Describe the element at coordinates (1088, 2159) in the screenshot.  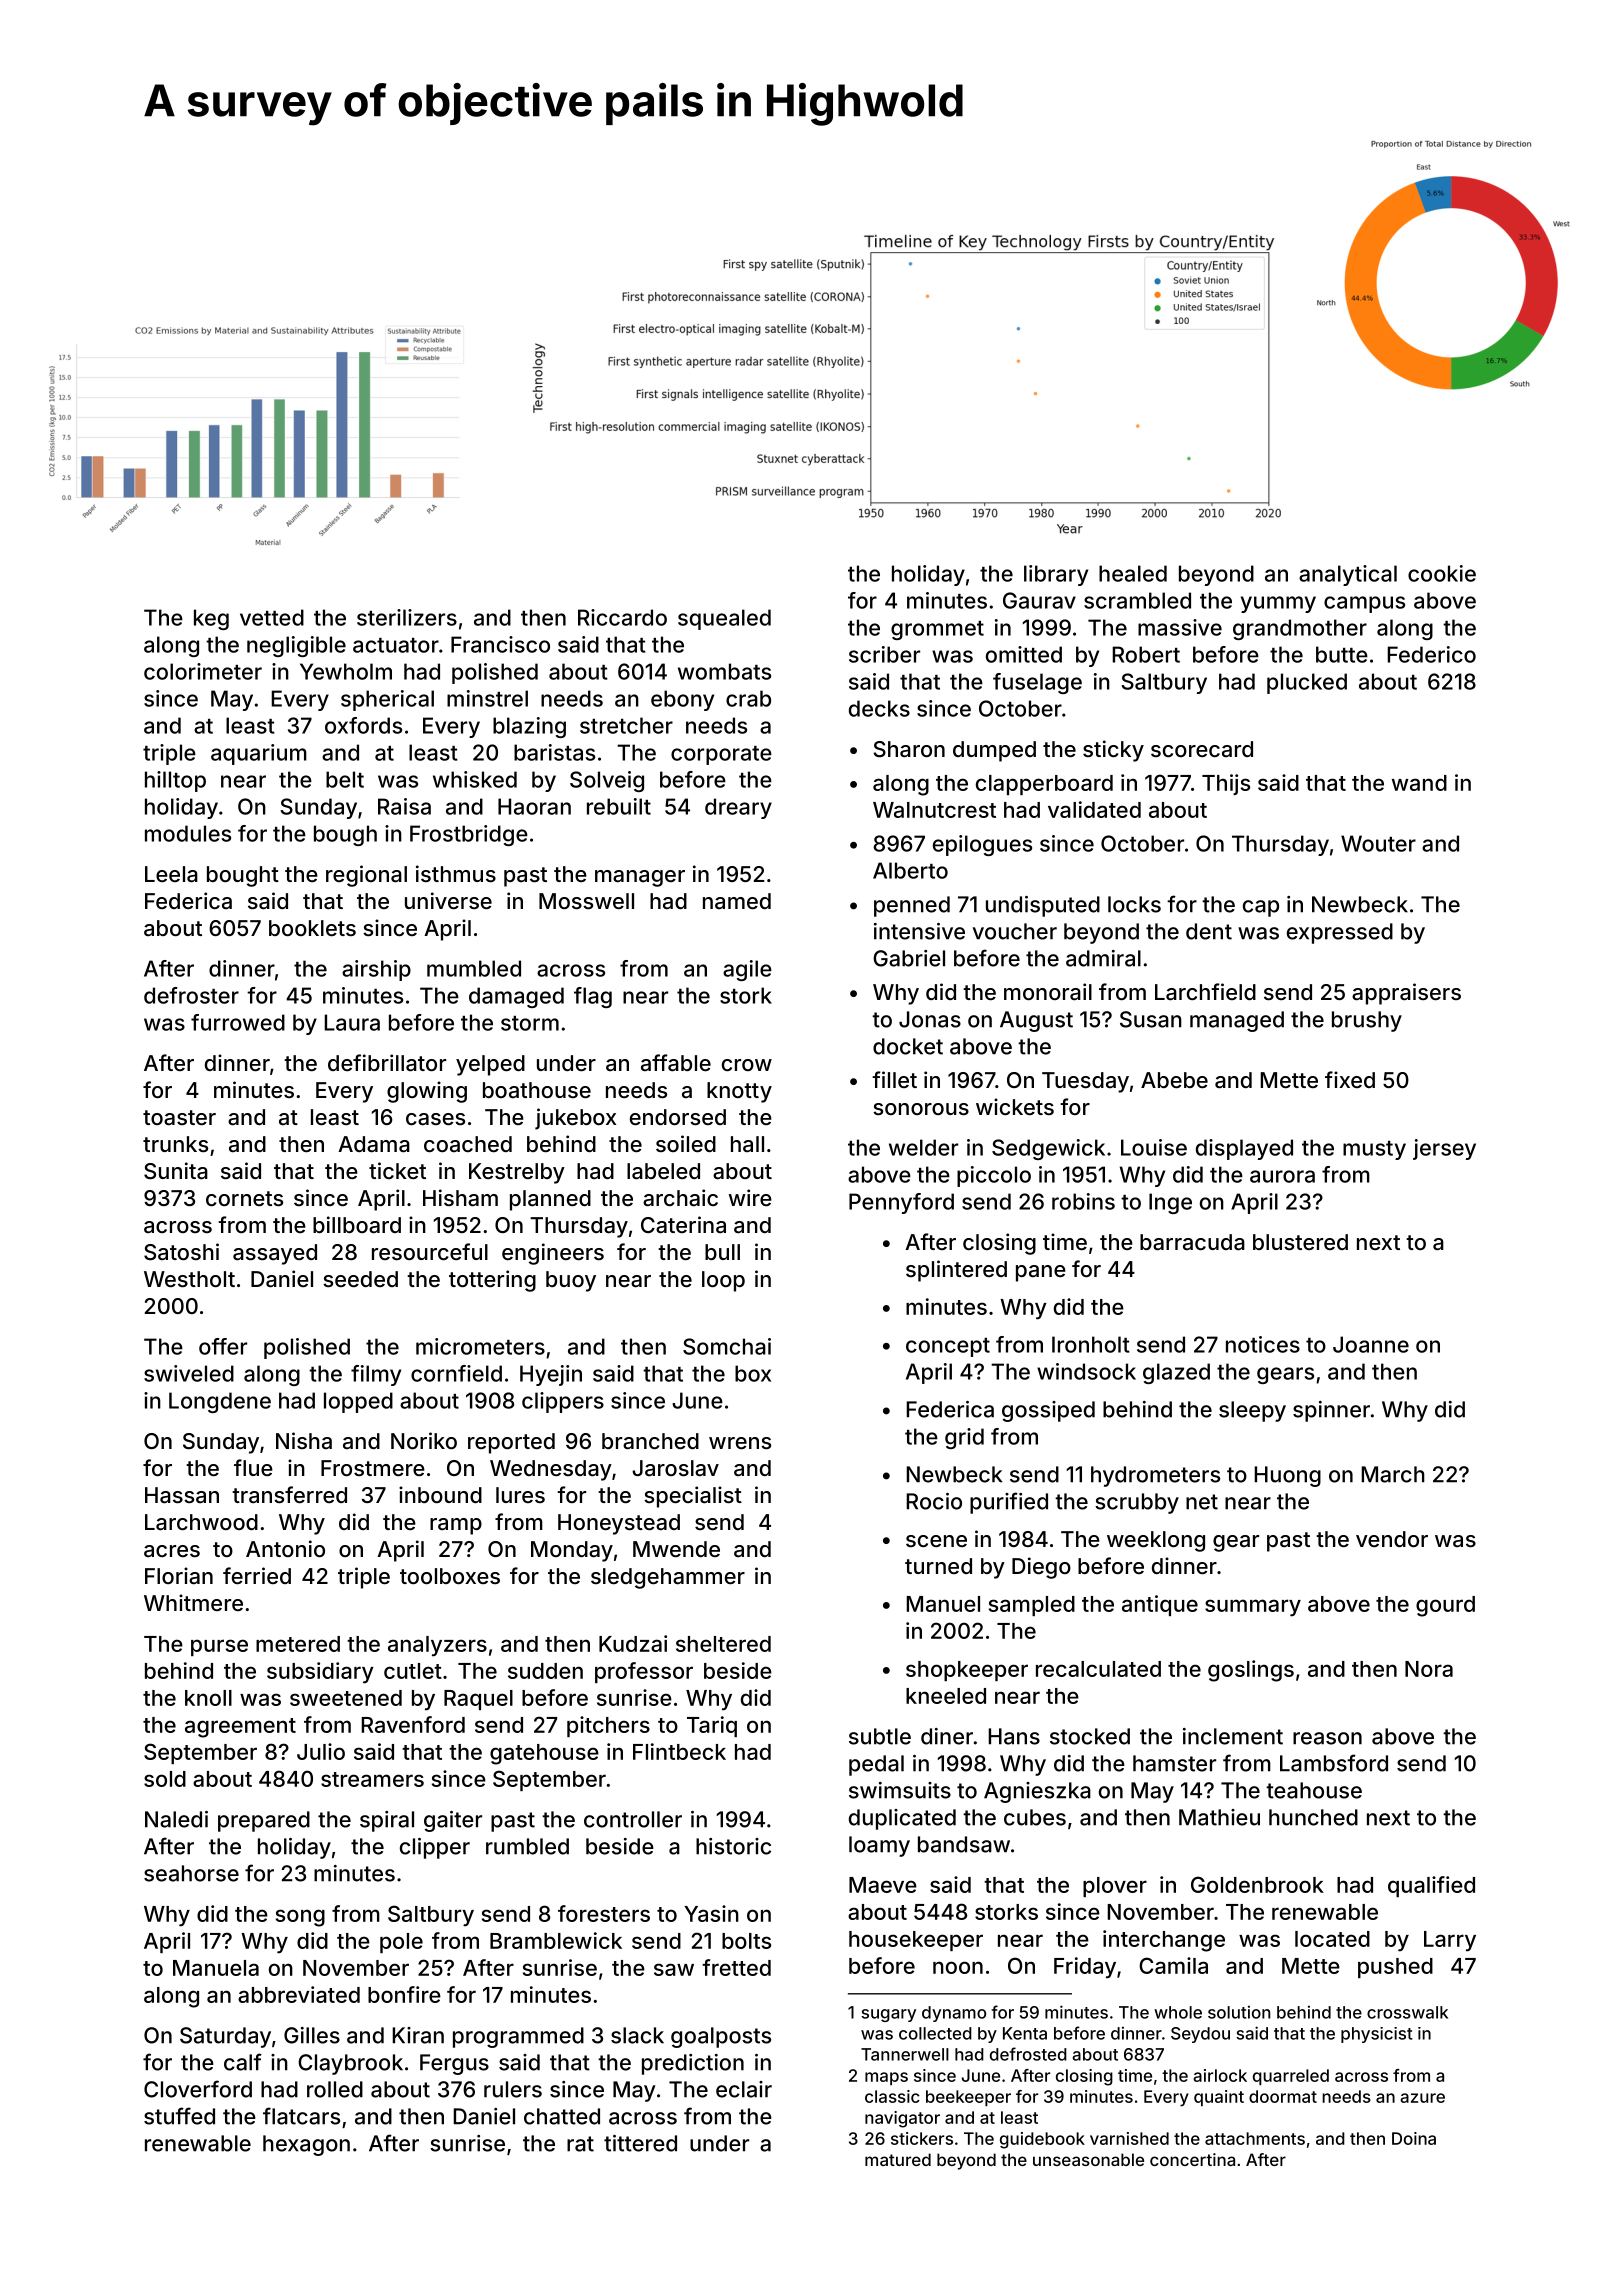
I see `unseasonable` at that location.
